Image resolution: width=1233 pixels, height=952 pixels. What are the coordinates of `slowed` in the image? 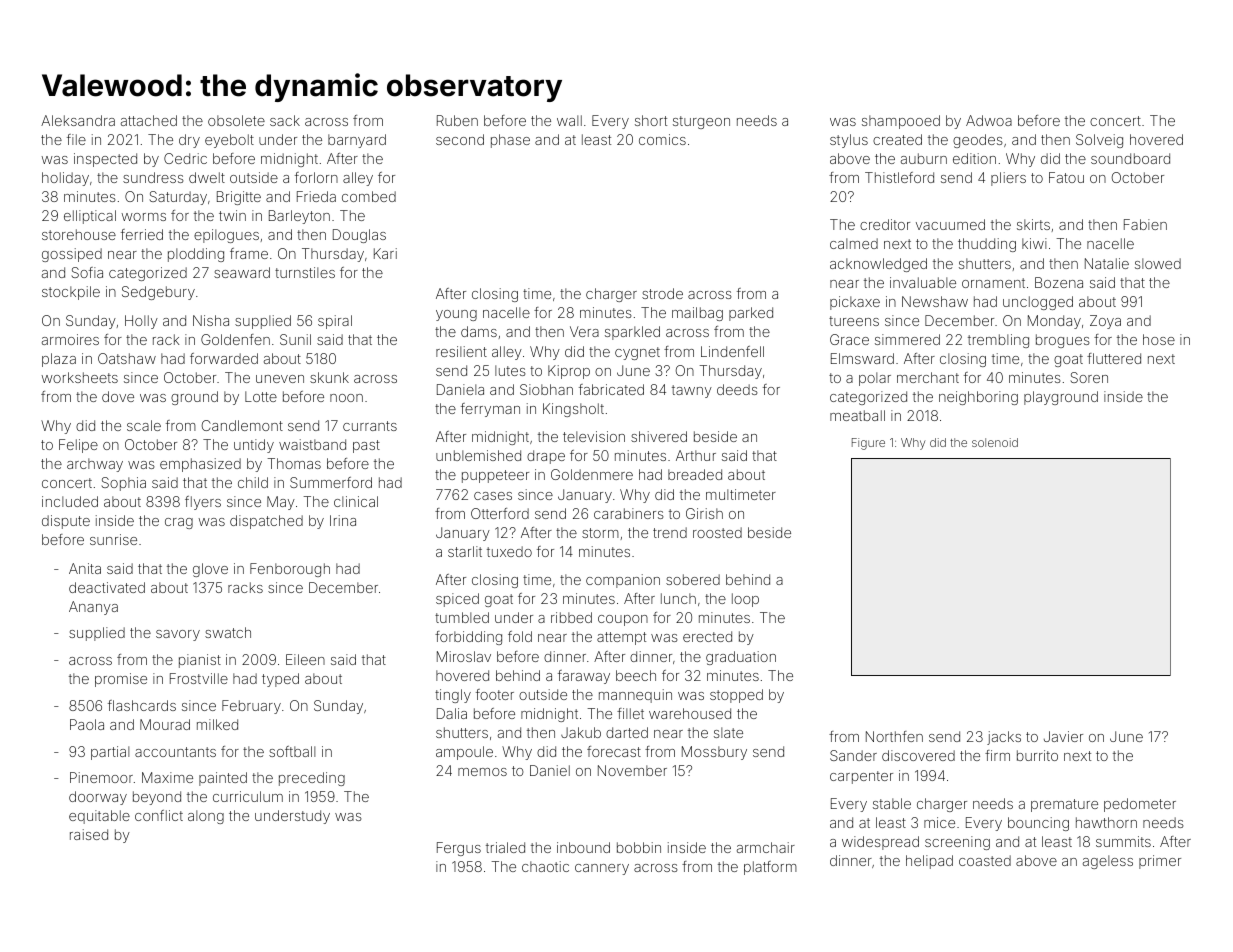 It's located at (1158, 263).
